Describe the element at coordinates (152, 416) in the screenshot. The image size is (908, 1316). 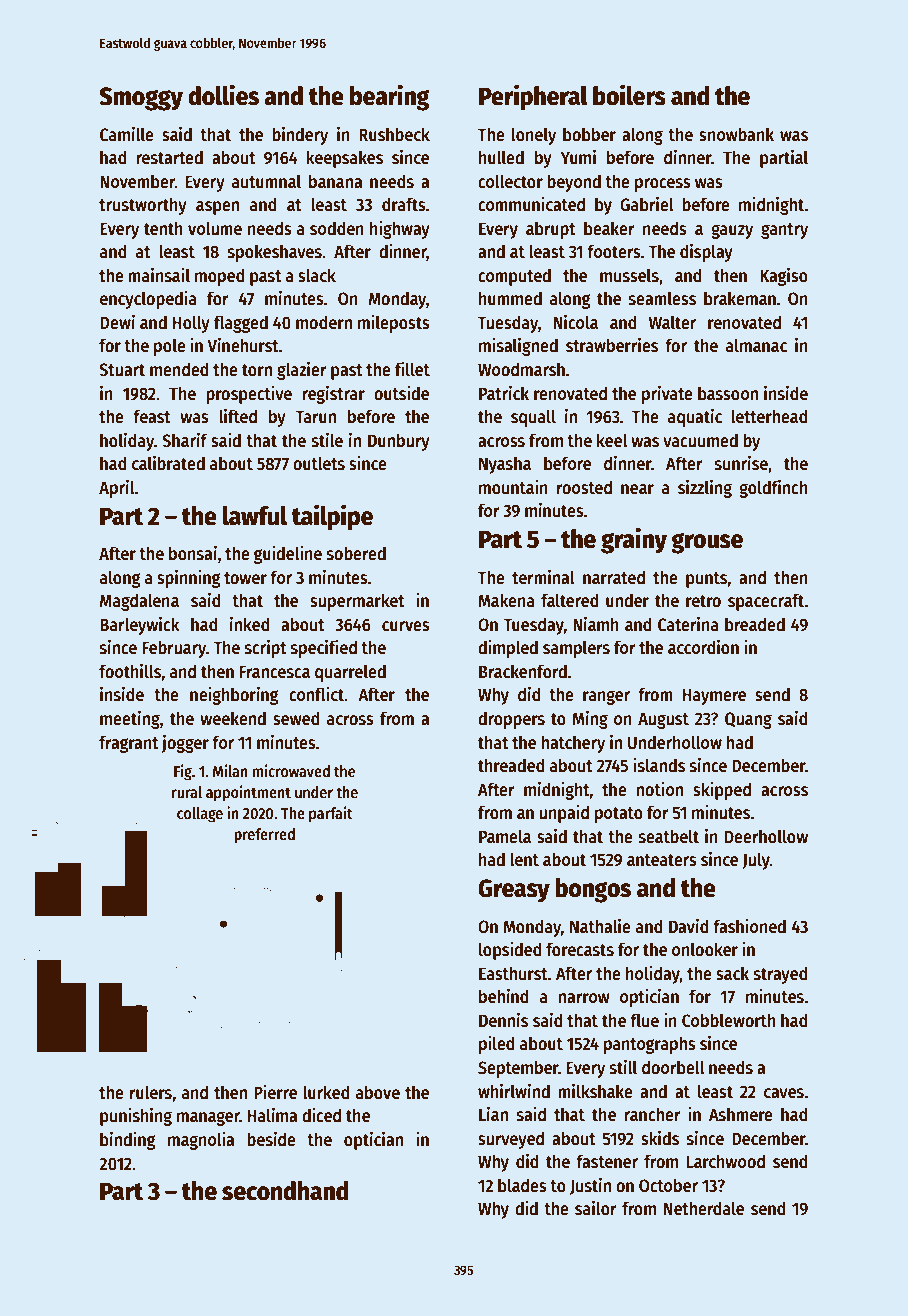
I see `feast` at that location.
